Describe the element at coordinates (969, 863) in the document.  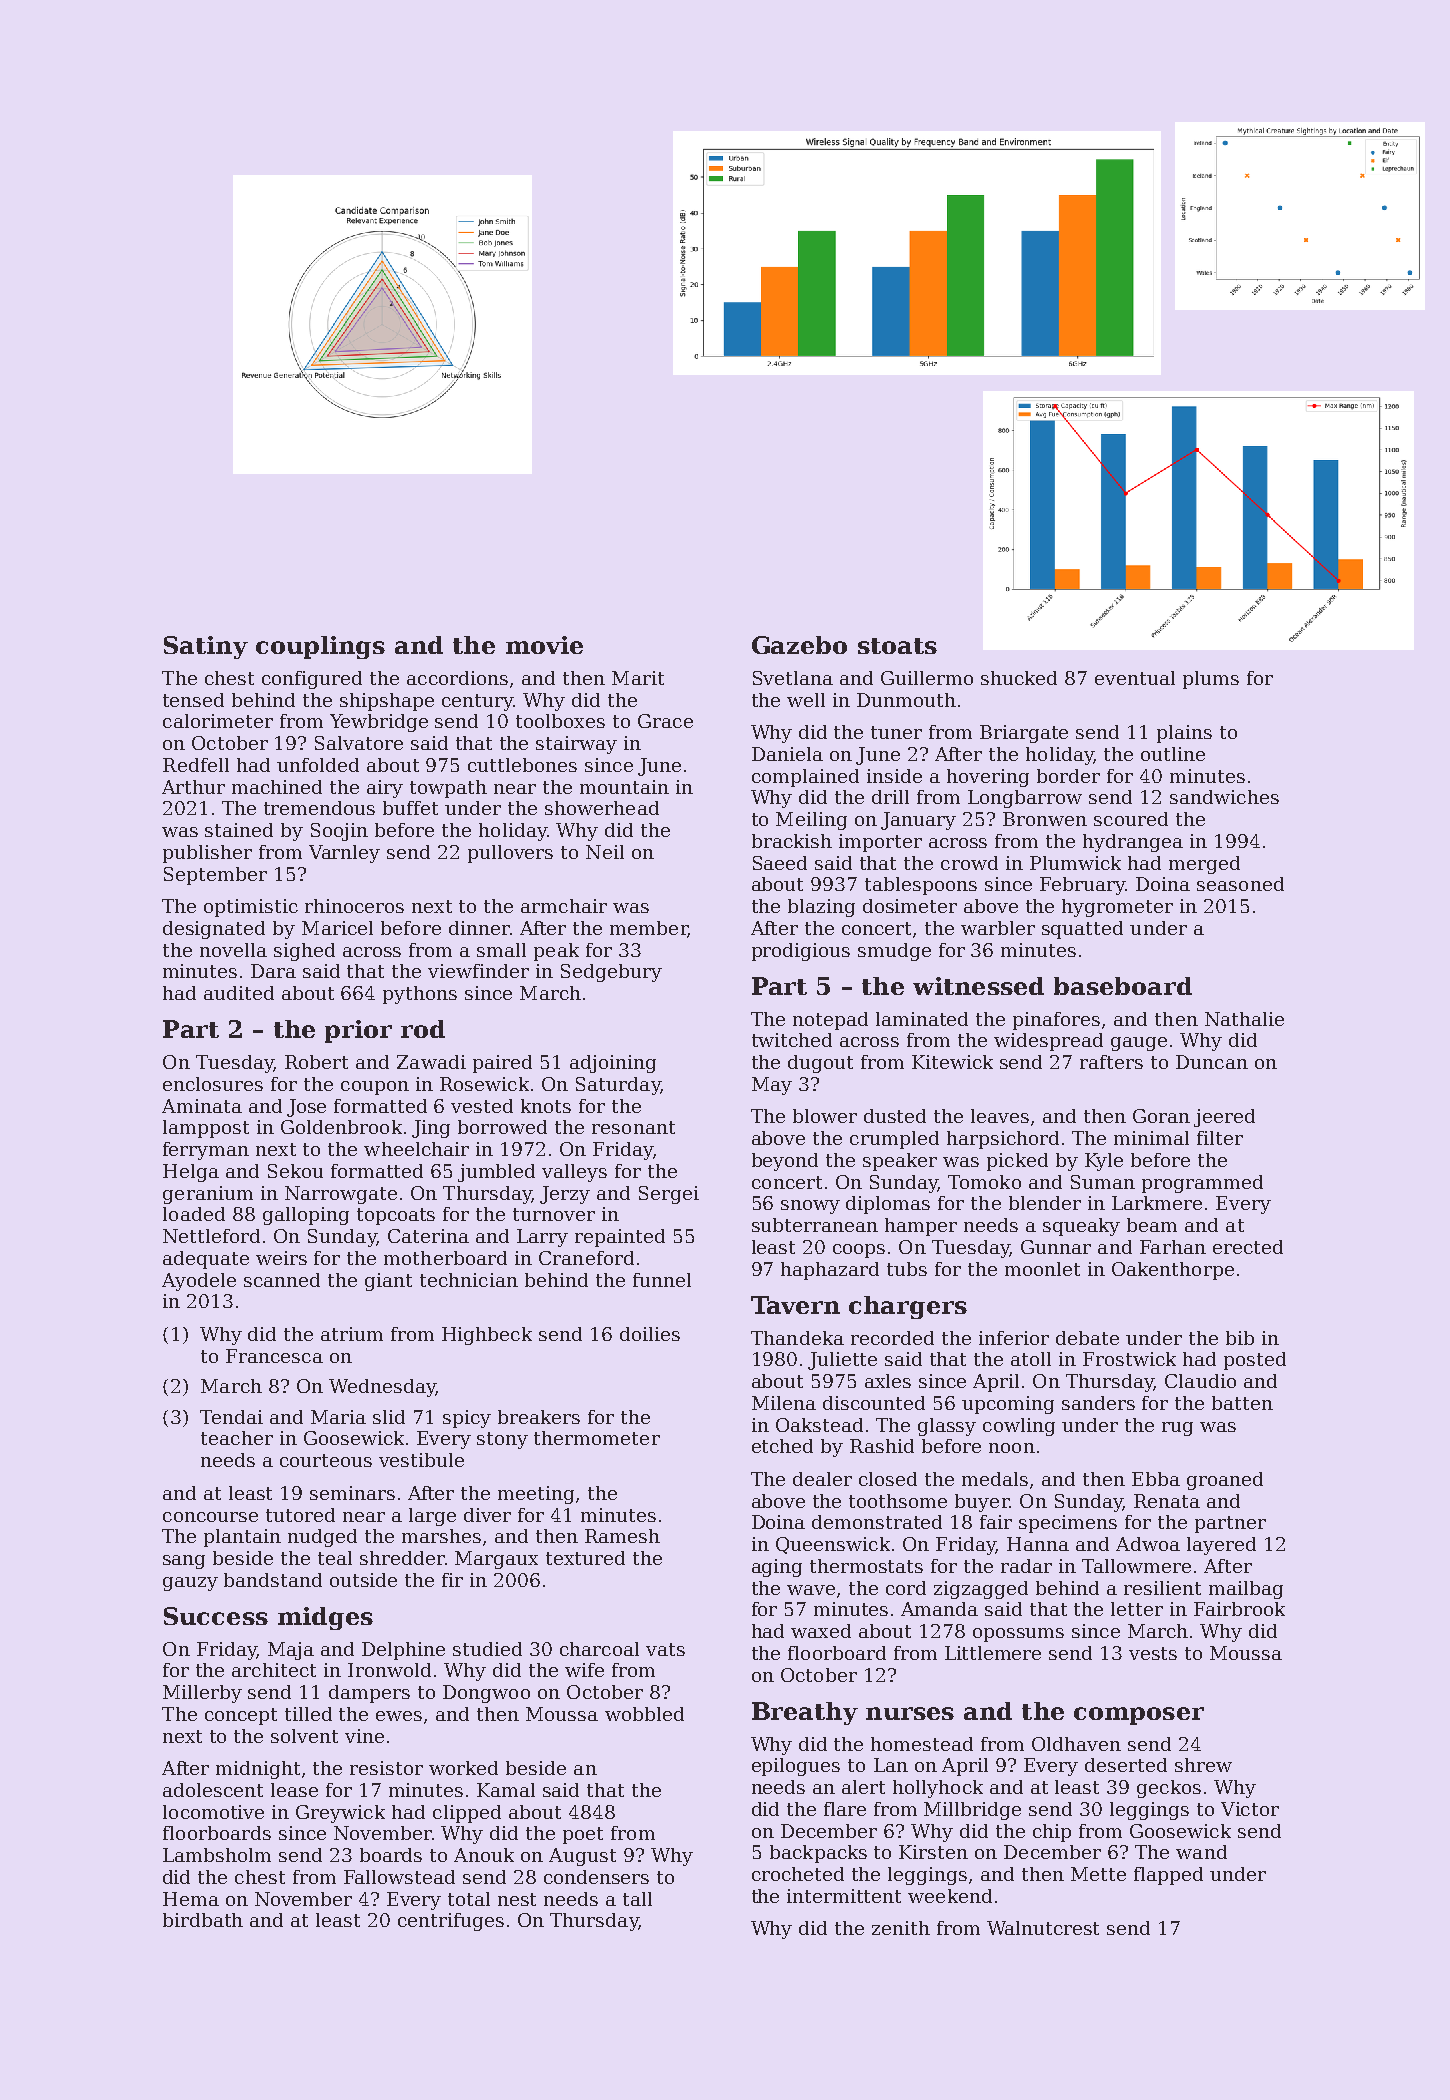
I see `crowd` at that location.
